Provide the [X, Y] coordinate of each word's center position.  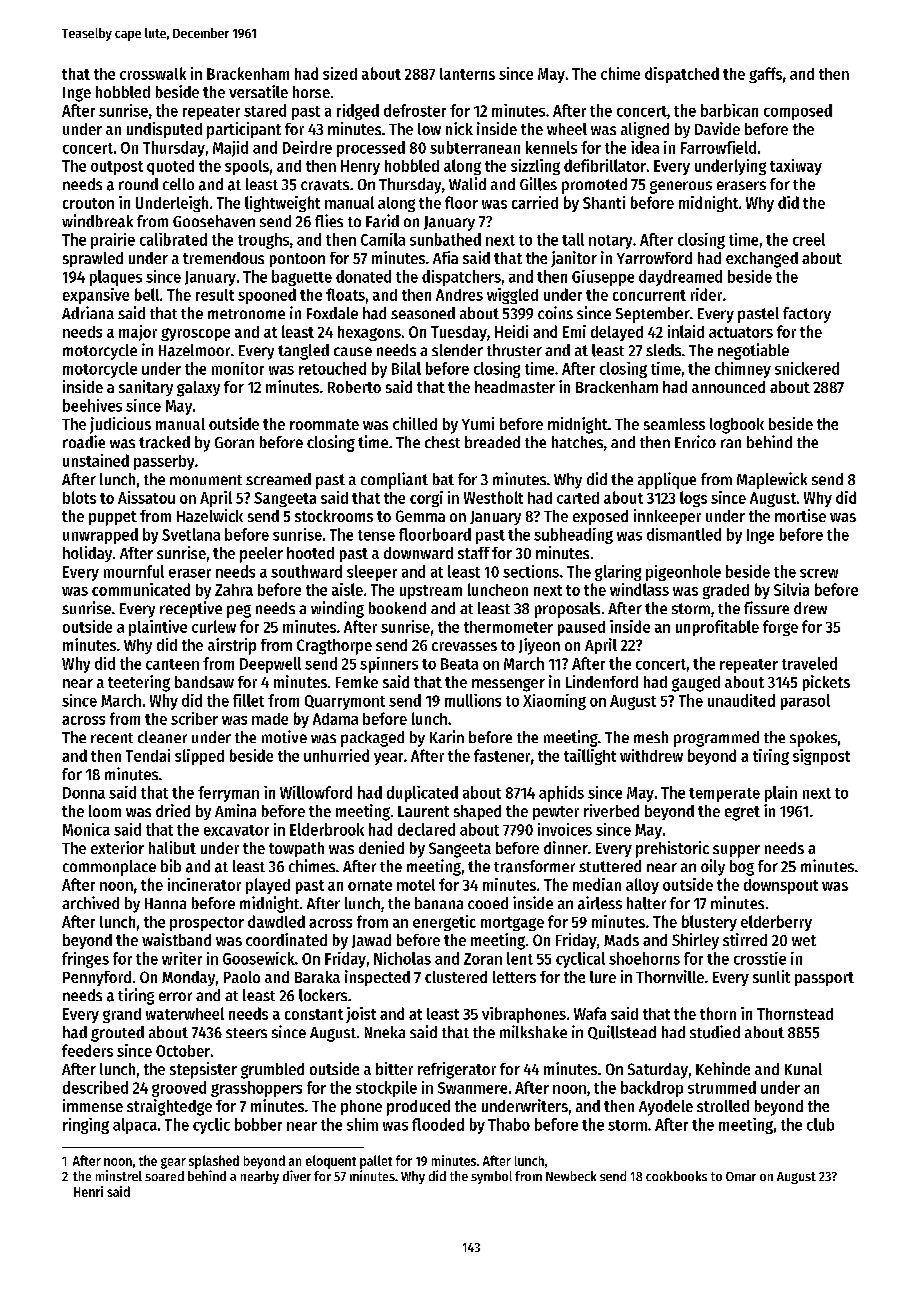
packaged [372, 739]
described [95, 1087]
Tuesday [459, 333]
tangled [303, 352]
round [138, 184]
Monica [86, 829]
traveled [809, 663]
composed [798, 112]
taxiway [796, 167]
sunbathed [445, 239]
